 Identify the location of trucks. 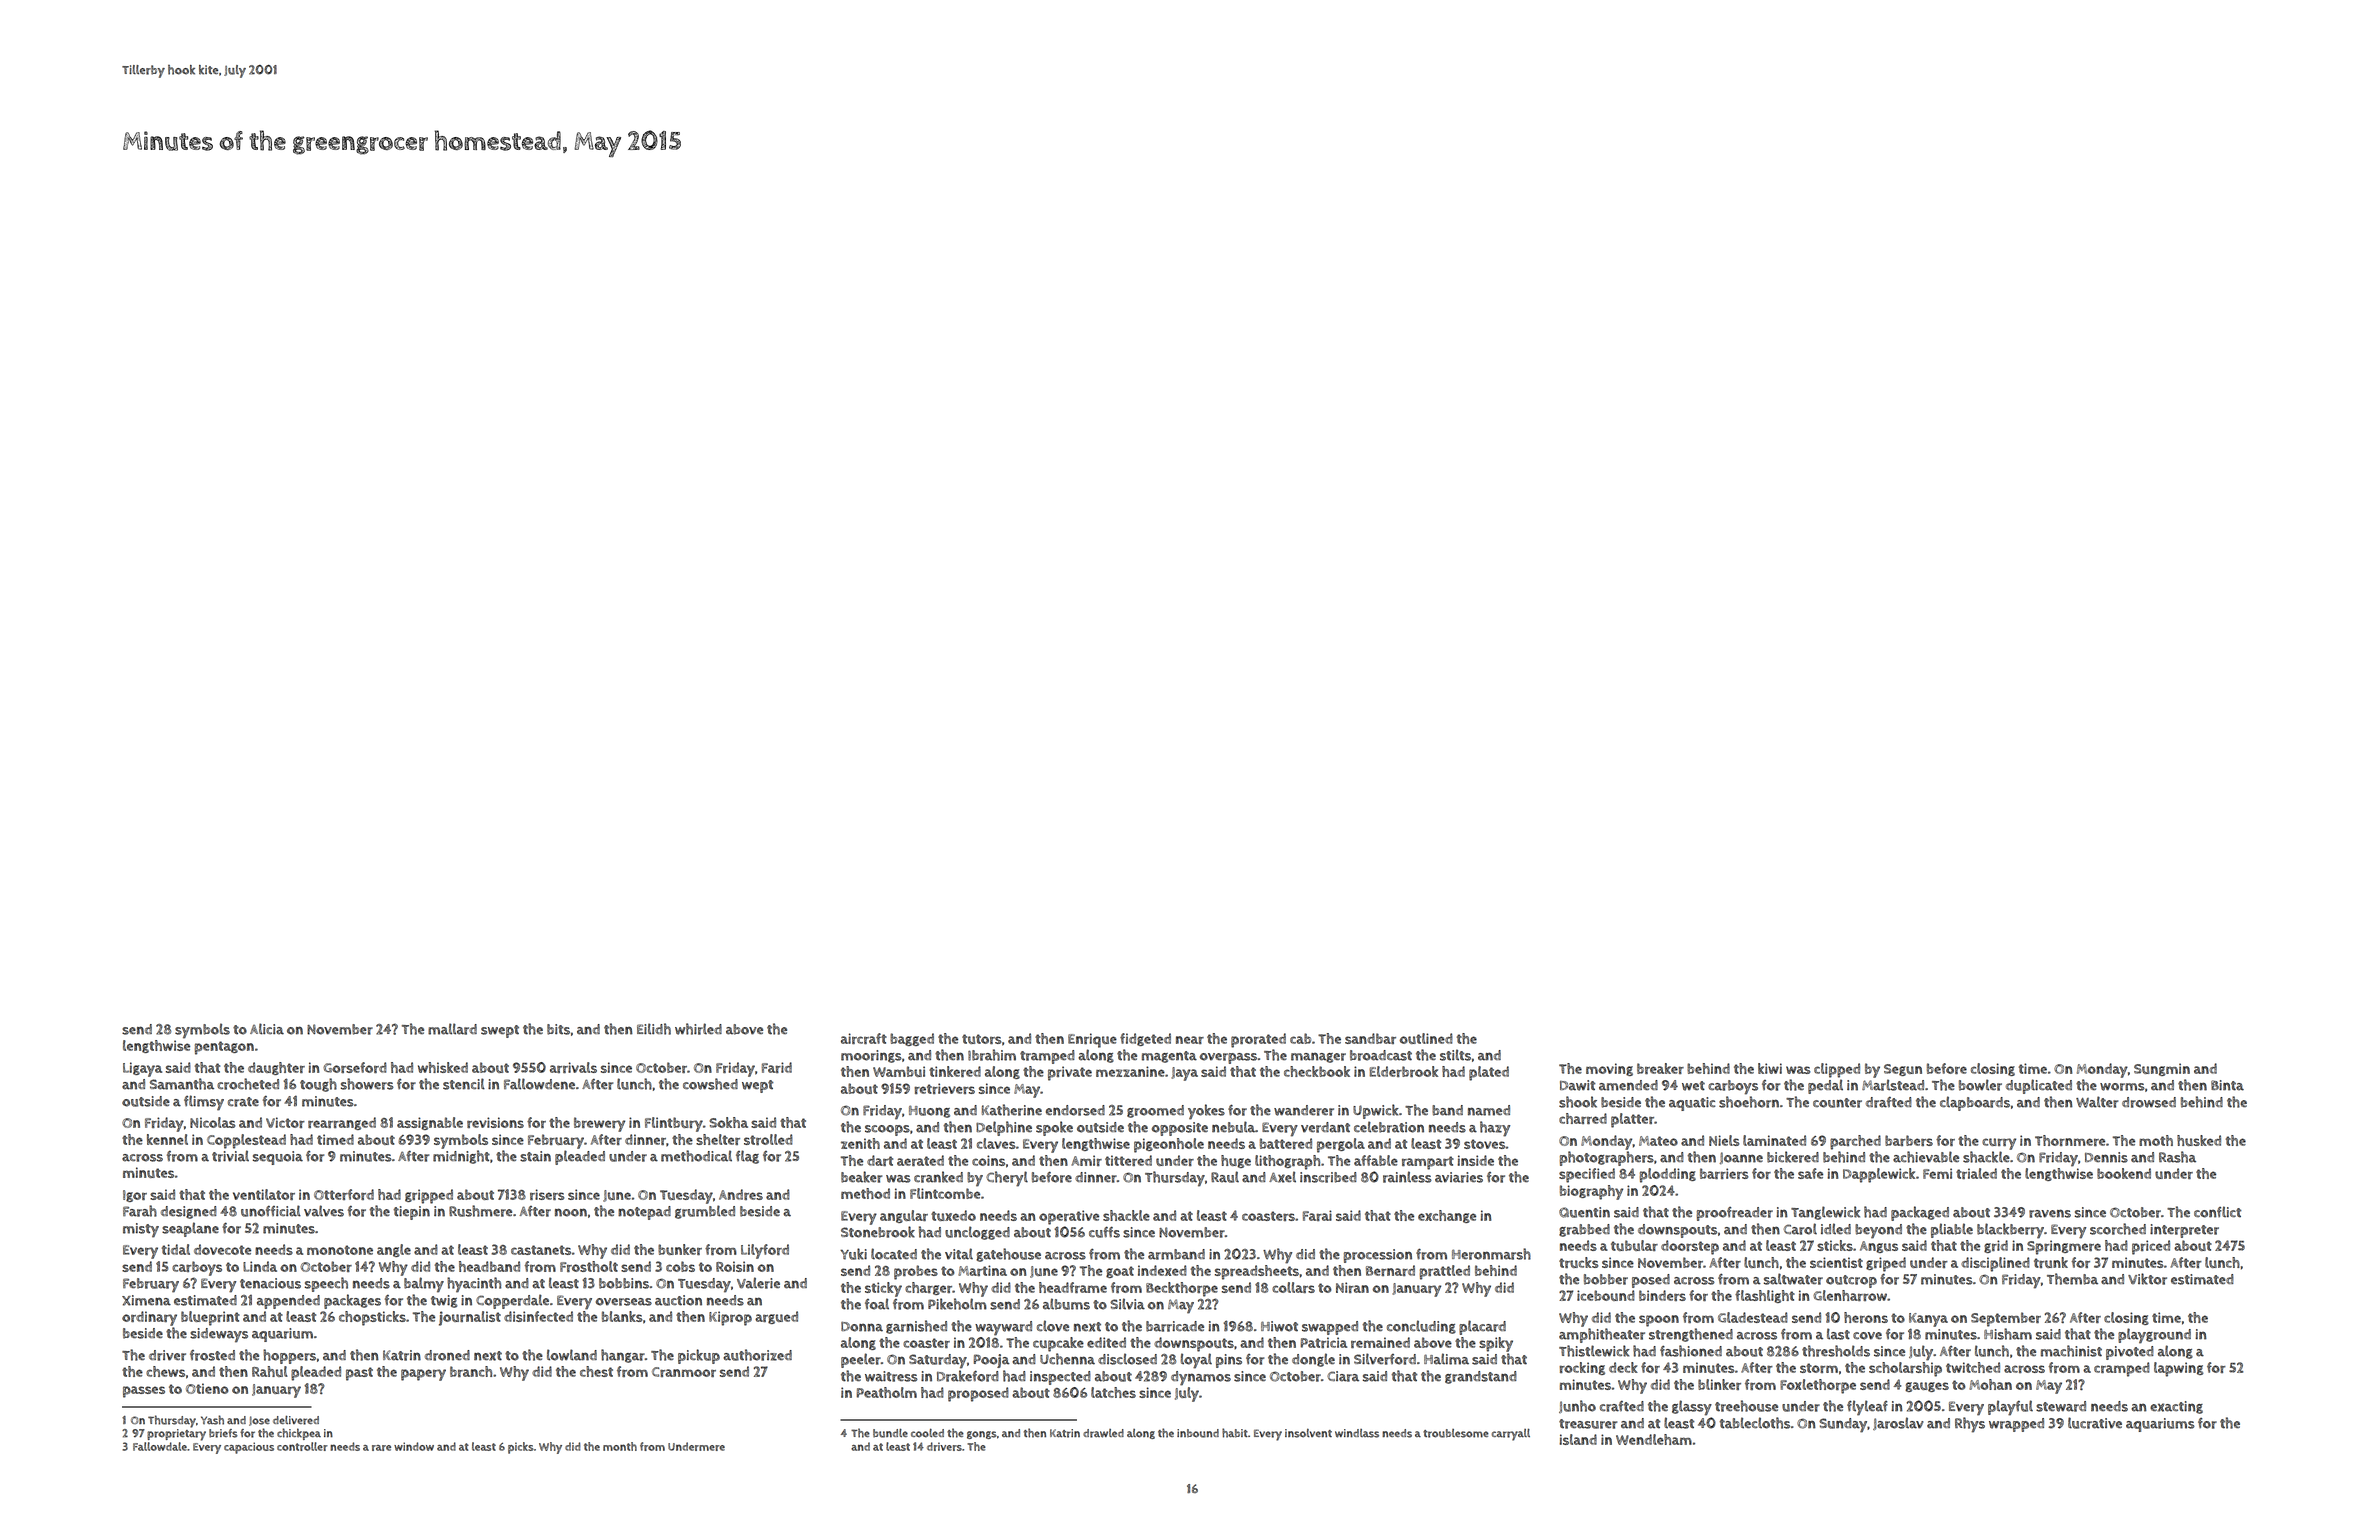
(1578, 1262).
